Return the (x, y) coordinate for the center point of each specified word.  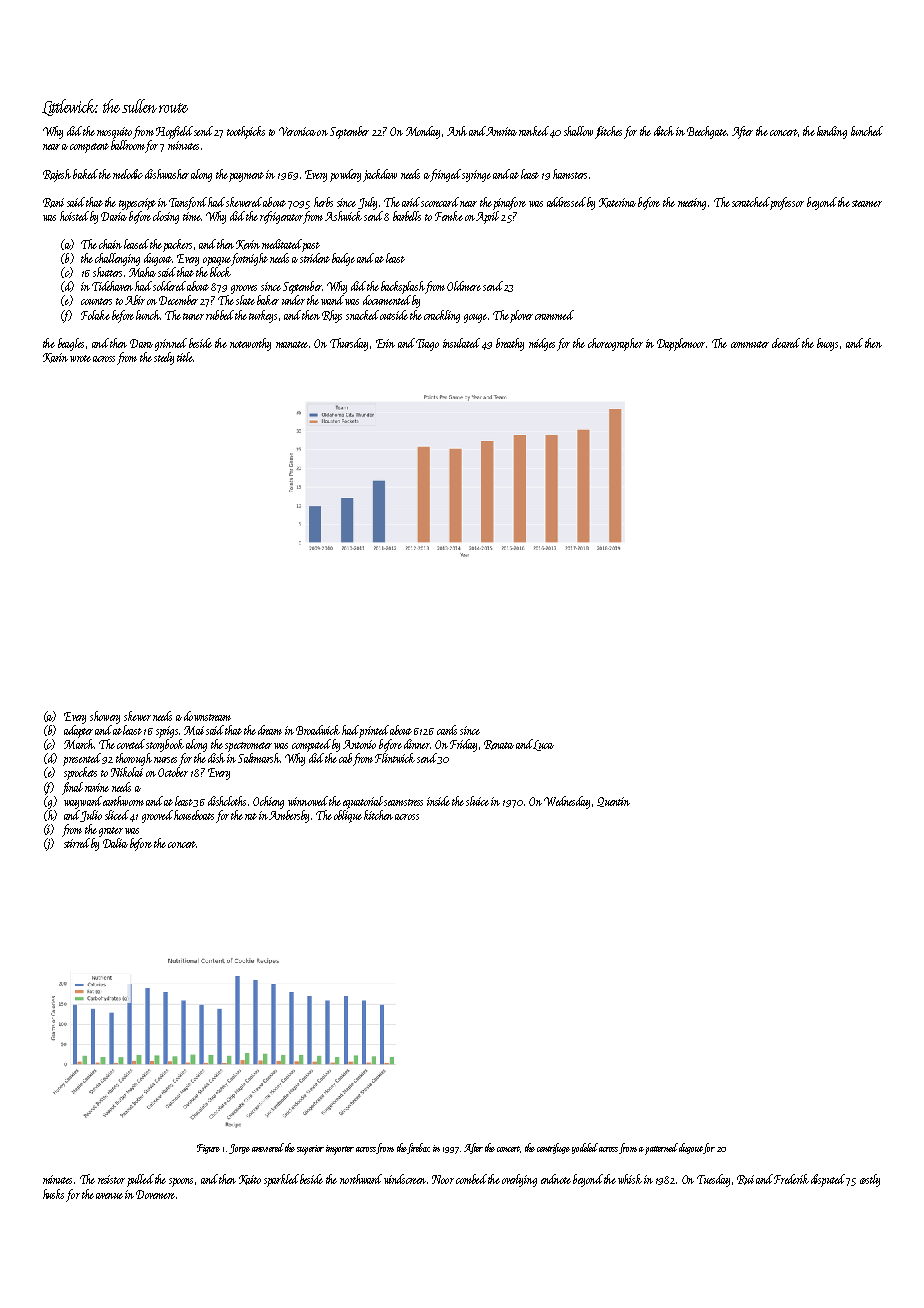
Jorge (239, 1149)
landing (832, 132)
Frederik (791, 1179)
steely (164, 358)
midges (542, 344)
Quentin (613, 802)
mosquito (114, 133)
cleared (786, 343)
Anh (457, 131)
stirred (77, 843)
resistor (111, 1179)
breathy (510, 344)
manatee (292, 344)
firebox (419, 1148)
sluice (477, 801)
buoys (827, 344)
